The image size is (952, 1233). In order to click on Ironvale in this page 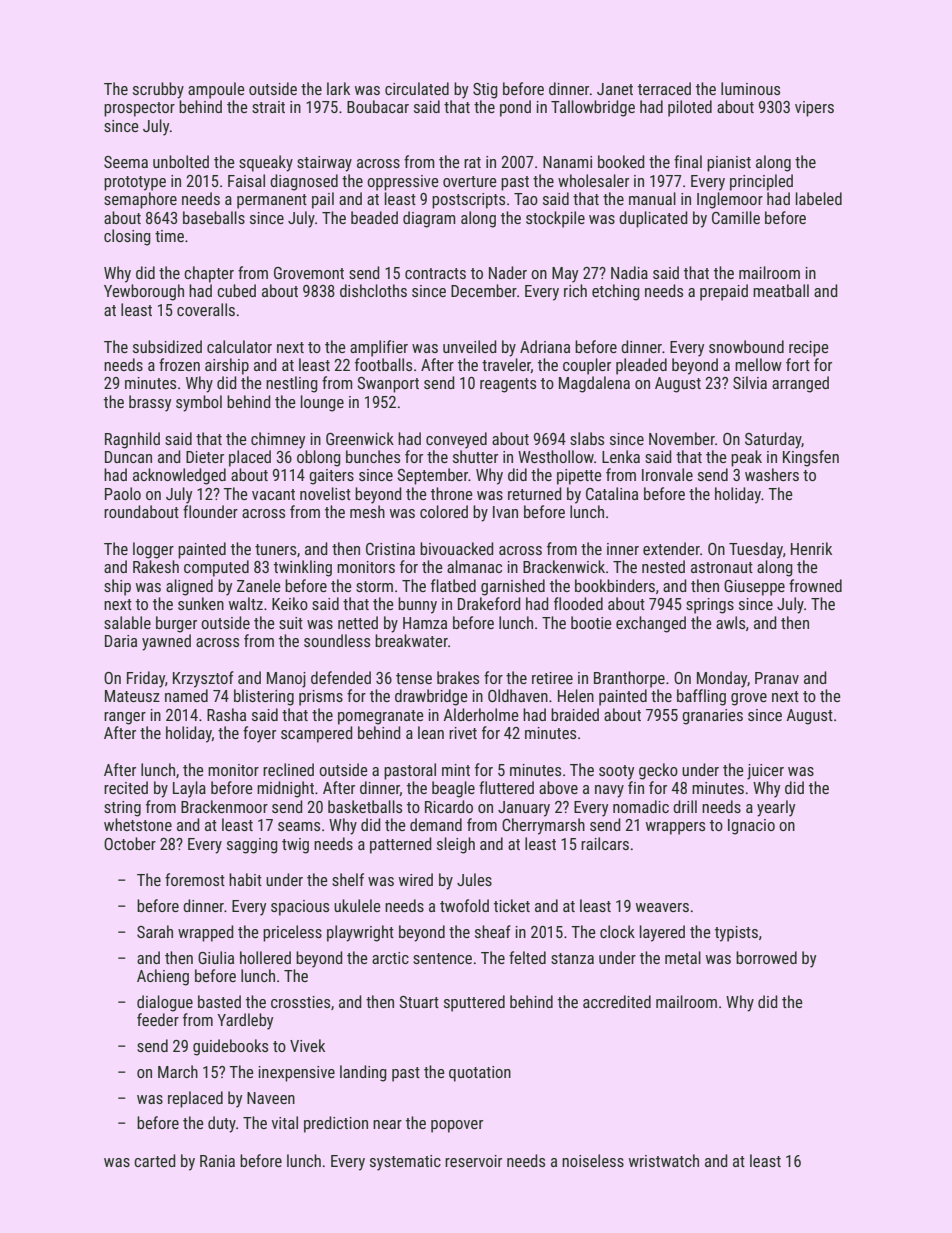, I will do `click(667, 474)`.
